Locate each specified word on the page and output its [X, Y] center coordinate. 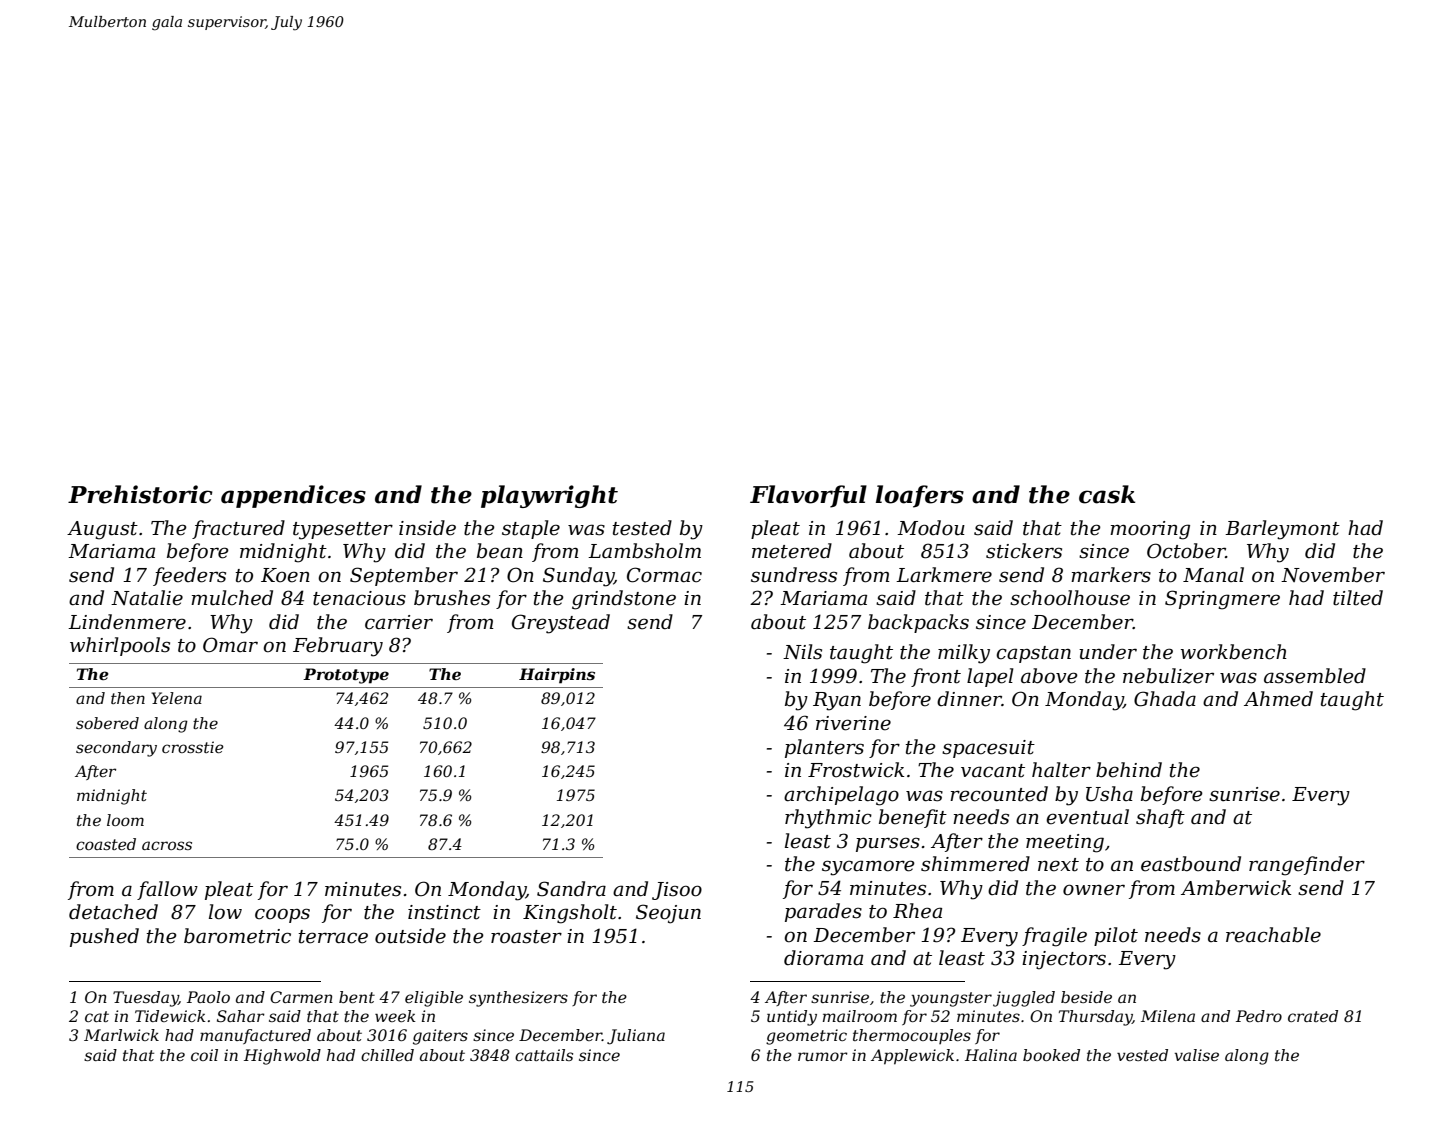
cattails [544, 1055]
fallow [167, 890]
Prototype [346, 676]
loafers [920, 496]
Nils [802, 652]
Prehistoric [140, 494]
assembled [1315, 676]
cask [1107, 494]
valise [1197, 1055]
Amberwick [1236, 888]
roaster [526, 937]
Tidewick [170, 1016]
